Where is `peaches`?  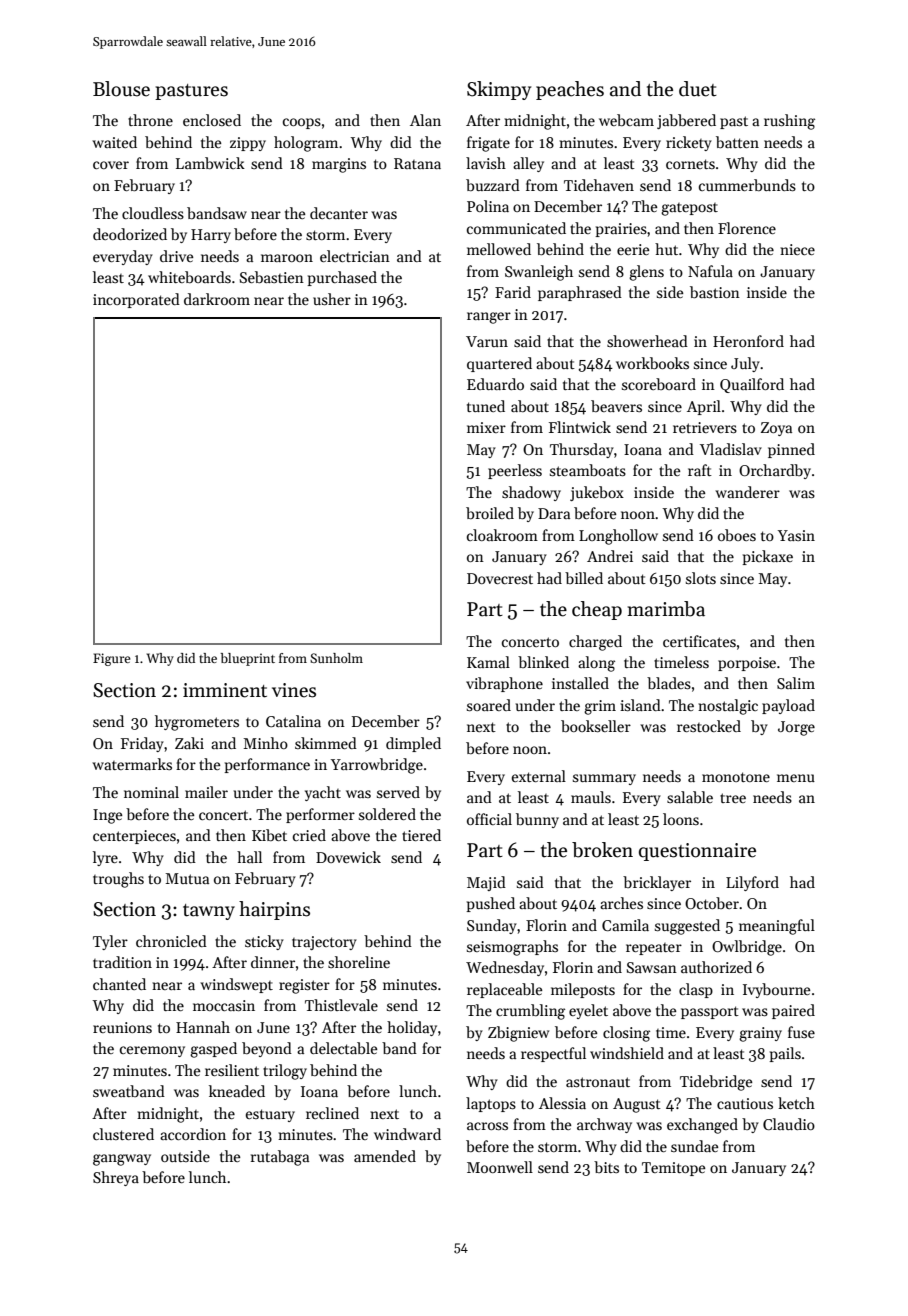
peaches is located at coordinates (570, 90).
